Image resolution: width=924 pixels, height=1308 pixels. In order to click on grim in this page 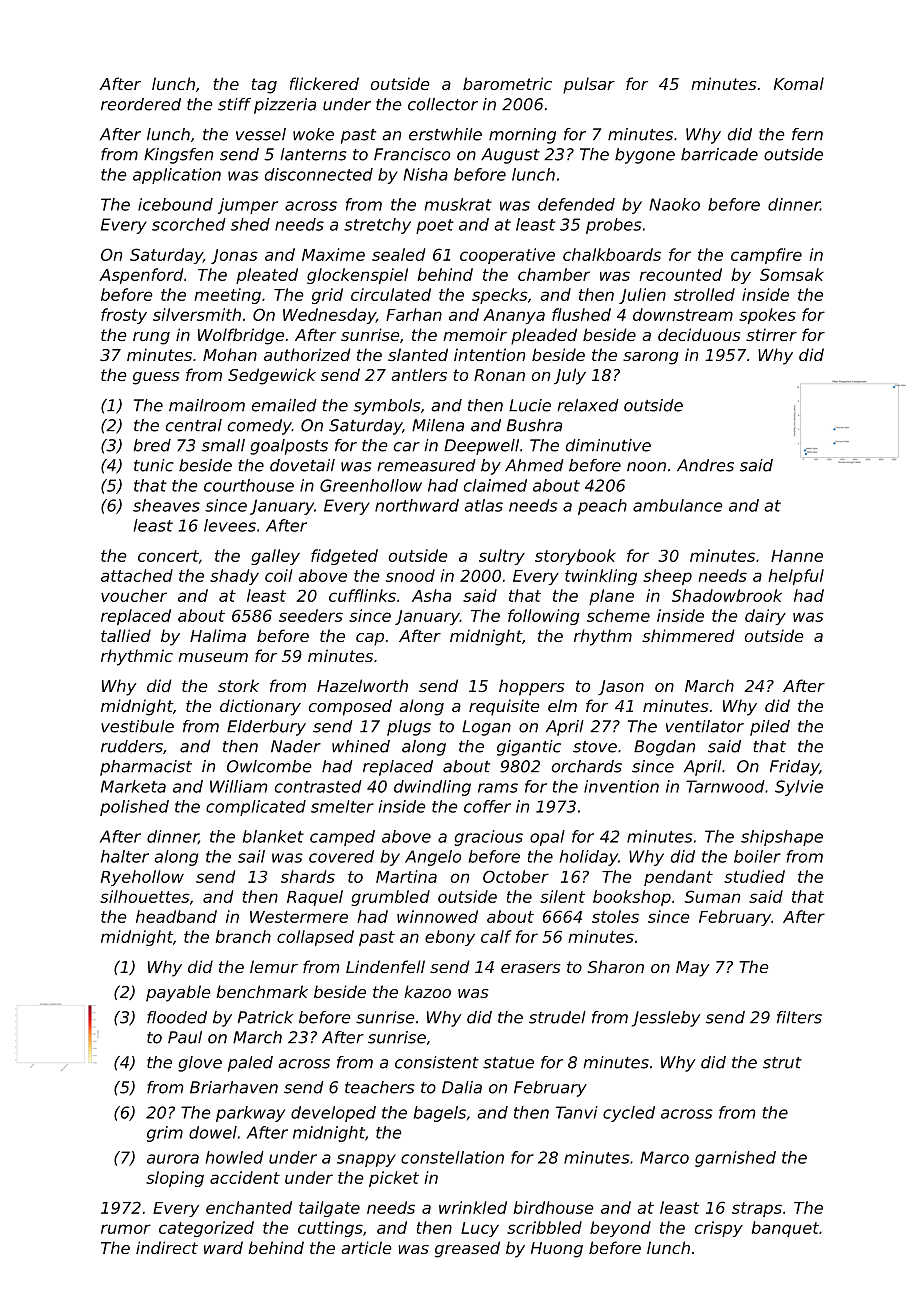, I will do `click(165, 1134)`.
